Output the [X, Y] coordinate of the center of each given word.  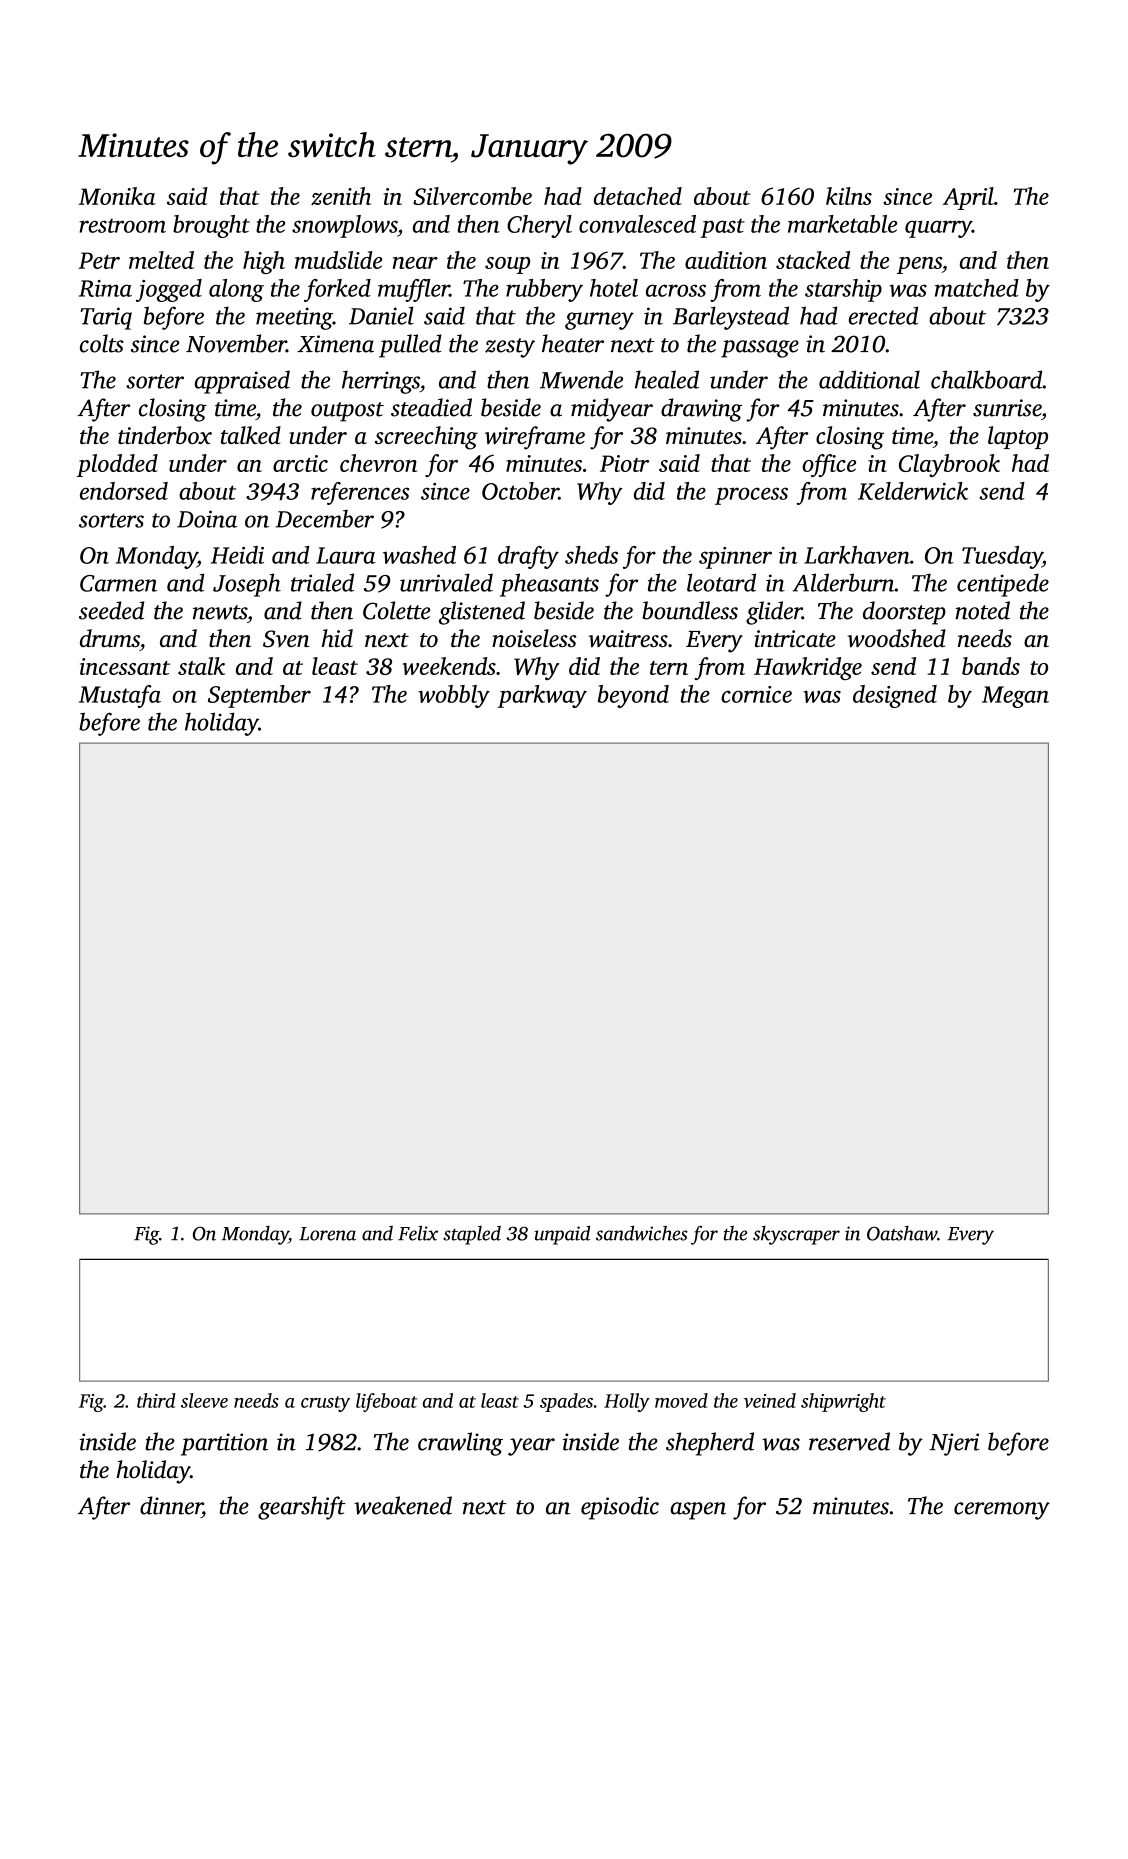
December [325, 518]
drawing [701, 410]
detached [638, 196]
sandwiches [642, 1233]
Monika [117, 196]
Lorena [327, 1234]
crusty [325, 1404]
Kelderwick [913, 491]
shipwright [843, 1402]
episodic [620, 1508]
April [968, 198]
